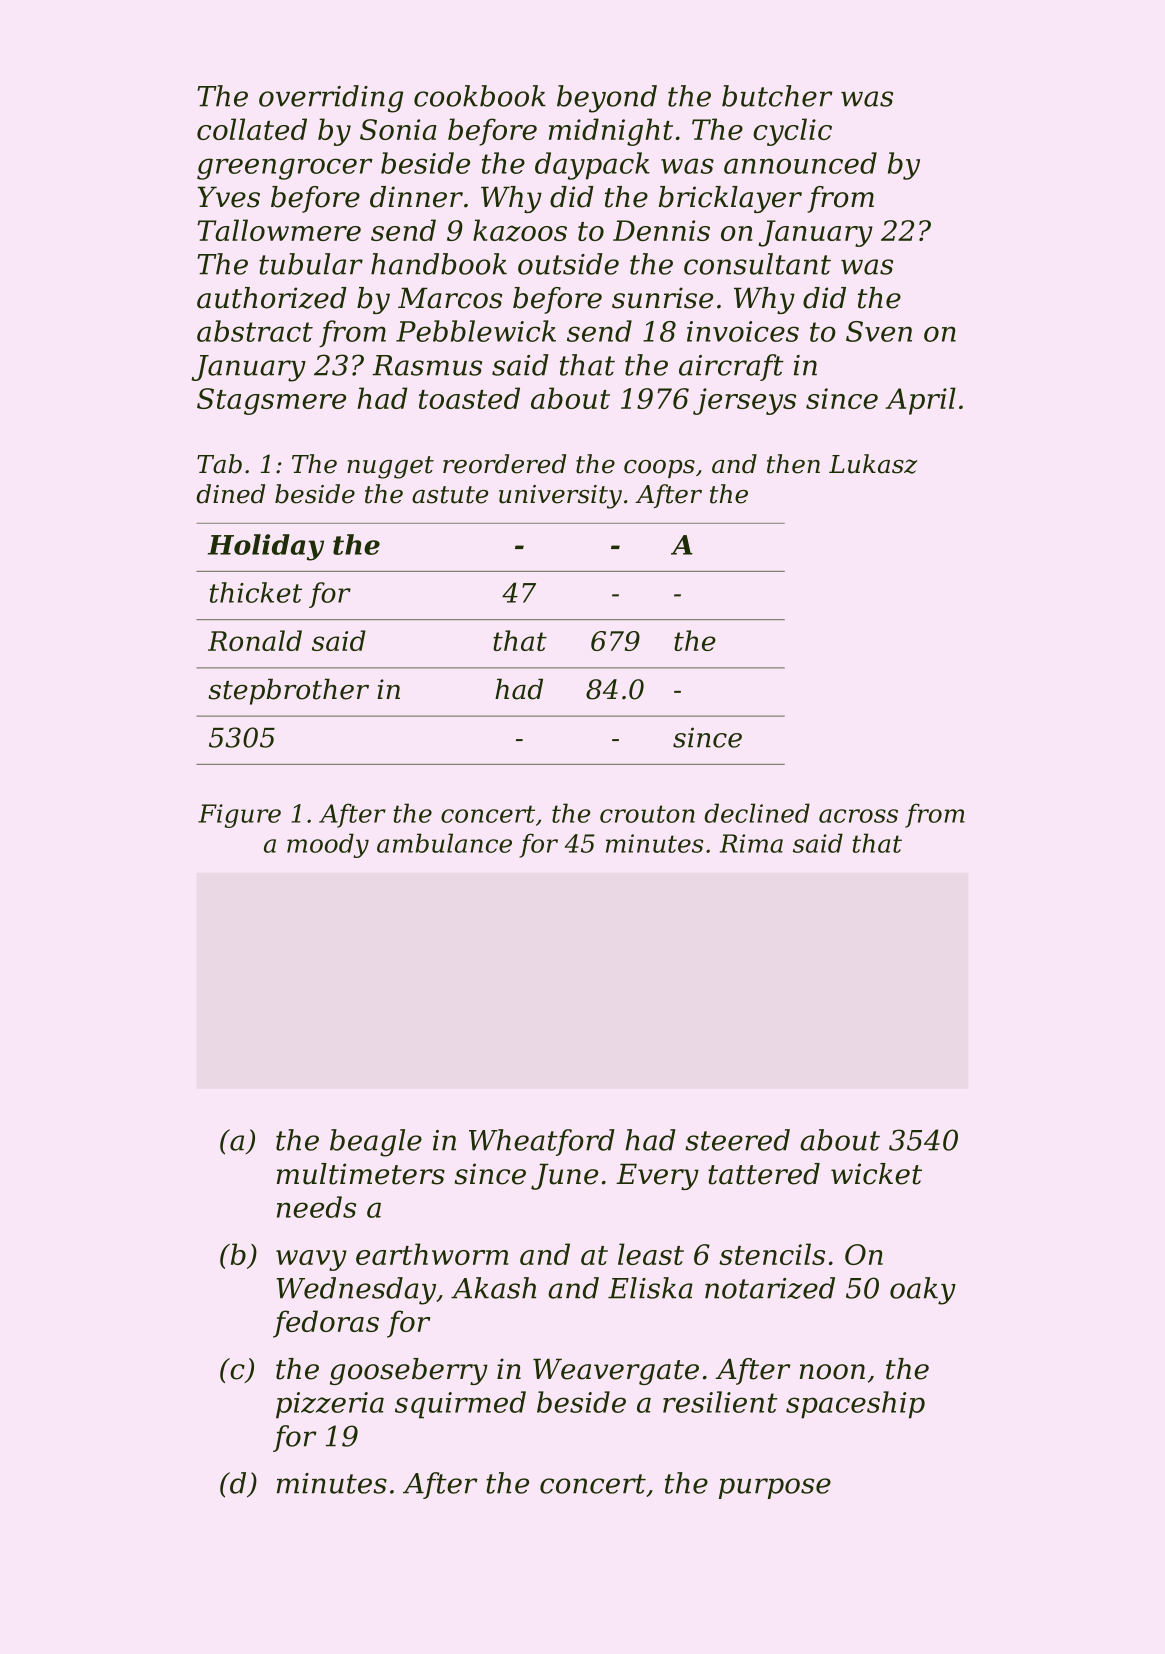 The image size is (1165, 1654). What do you see at coordinates (444, 843) in the page?
I see `ambulance` at bounding box center [444, 843].
